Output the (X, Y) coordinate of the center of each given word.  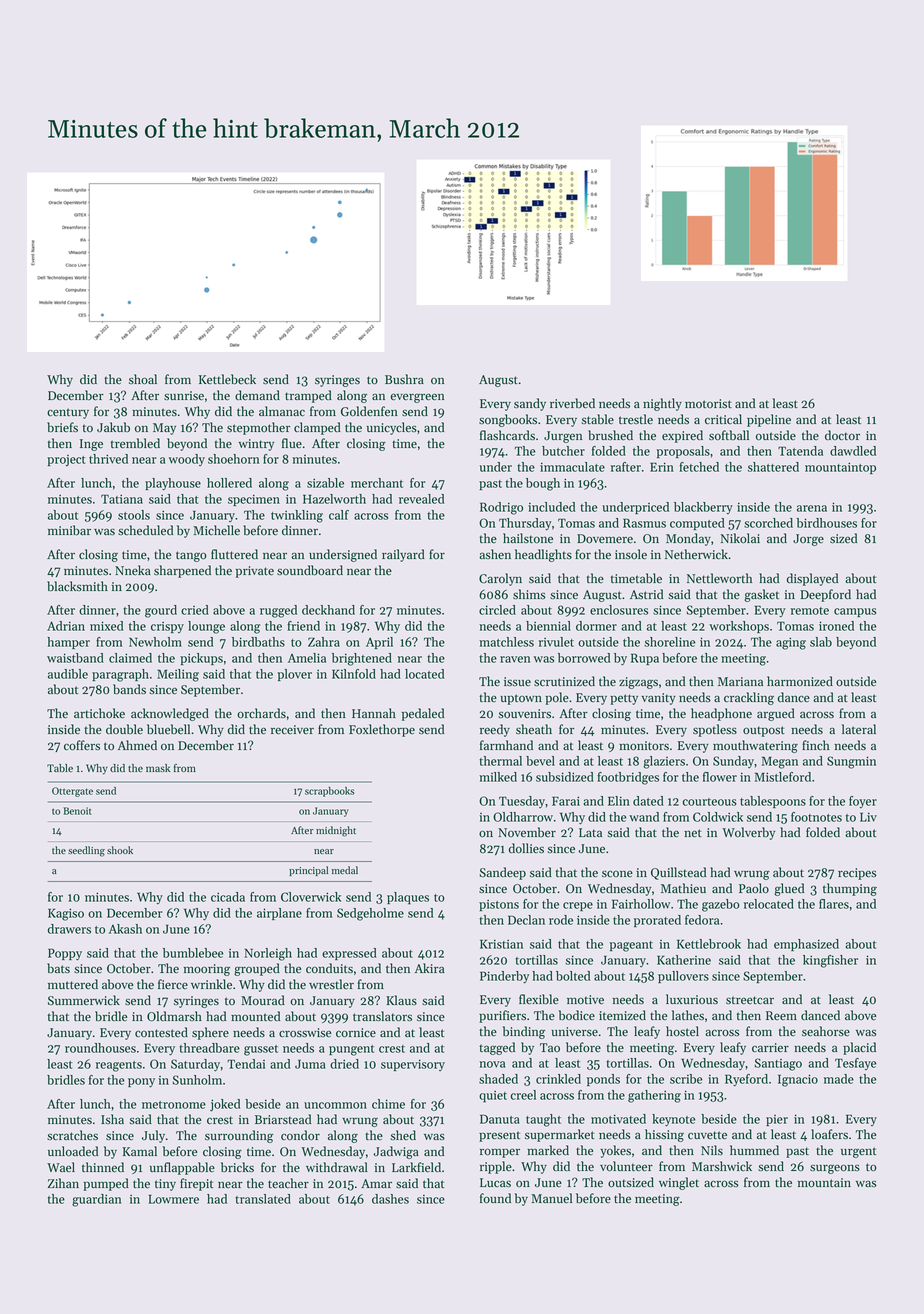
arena (812, 508)
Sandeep (502, 873)
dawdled (853, 451)
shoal (143, 379)
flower (720, 777)
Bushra (404, 379)
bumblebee (193, 953)
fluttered (234, 554)
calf (339, 515)
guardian (97, 1200)
